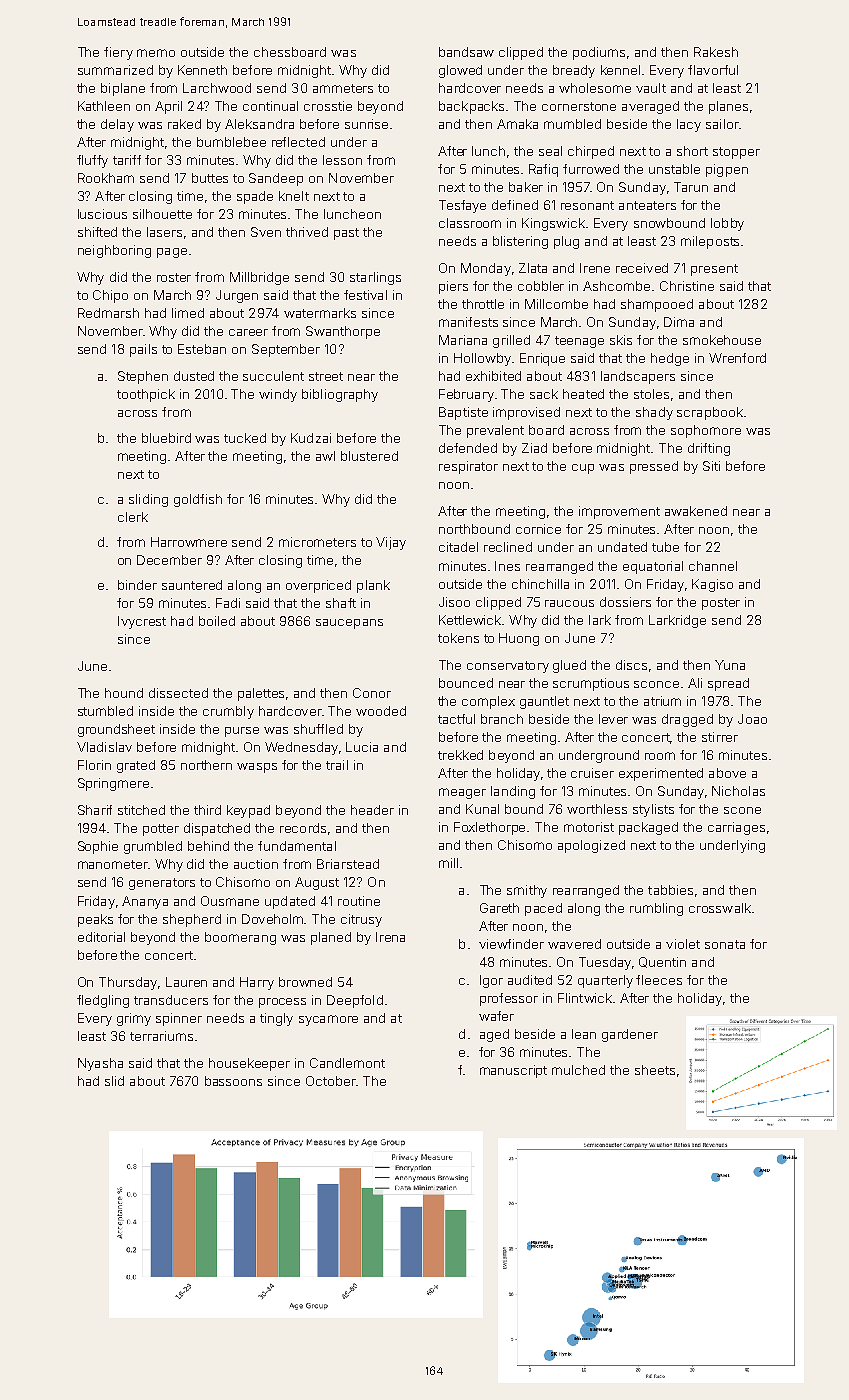  What do you see at coordinates (591, 846) in the screenshot?
I see `apologized` at bounding box center [591, 846].
